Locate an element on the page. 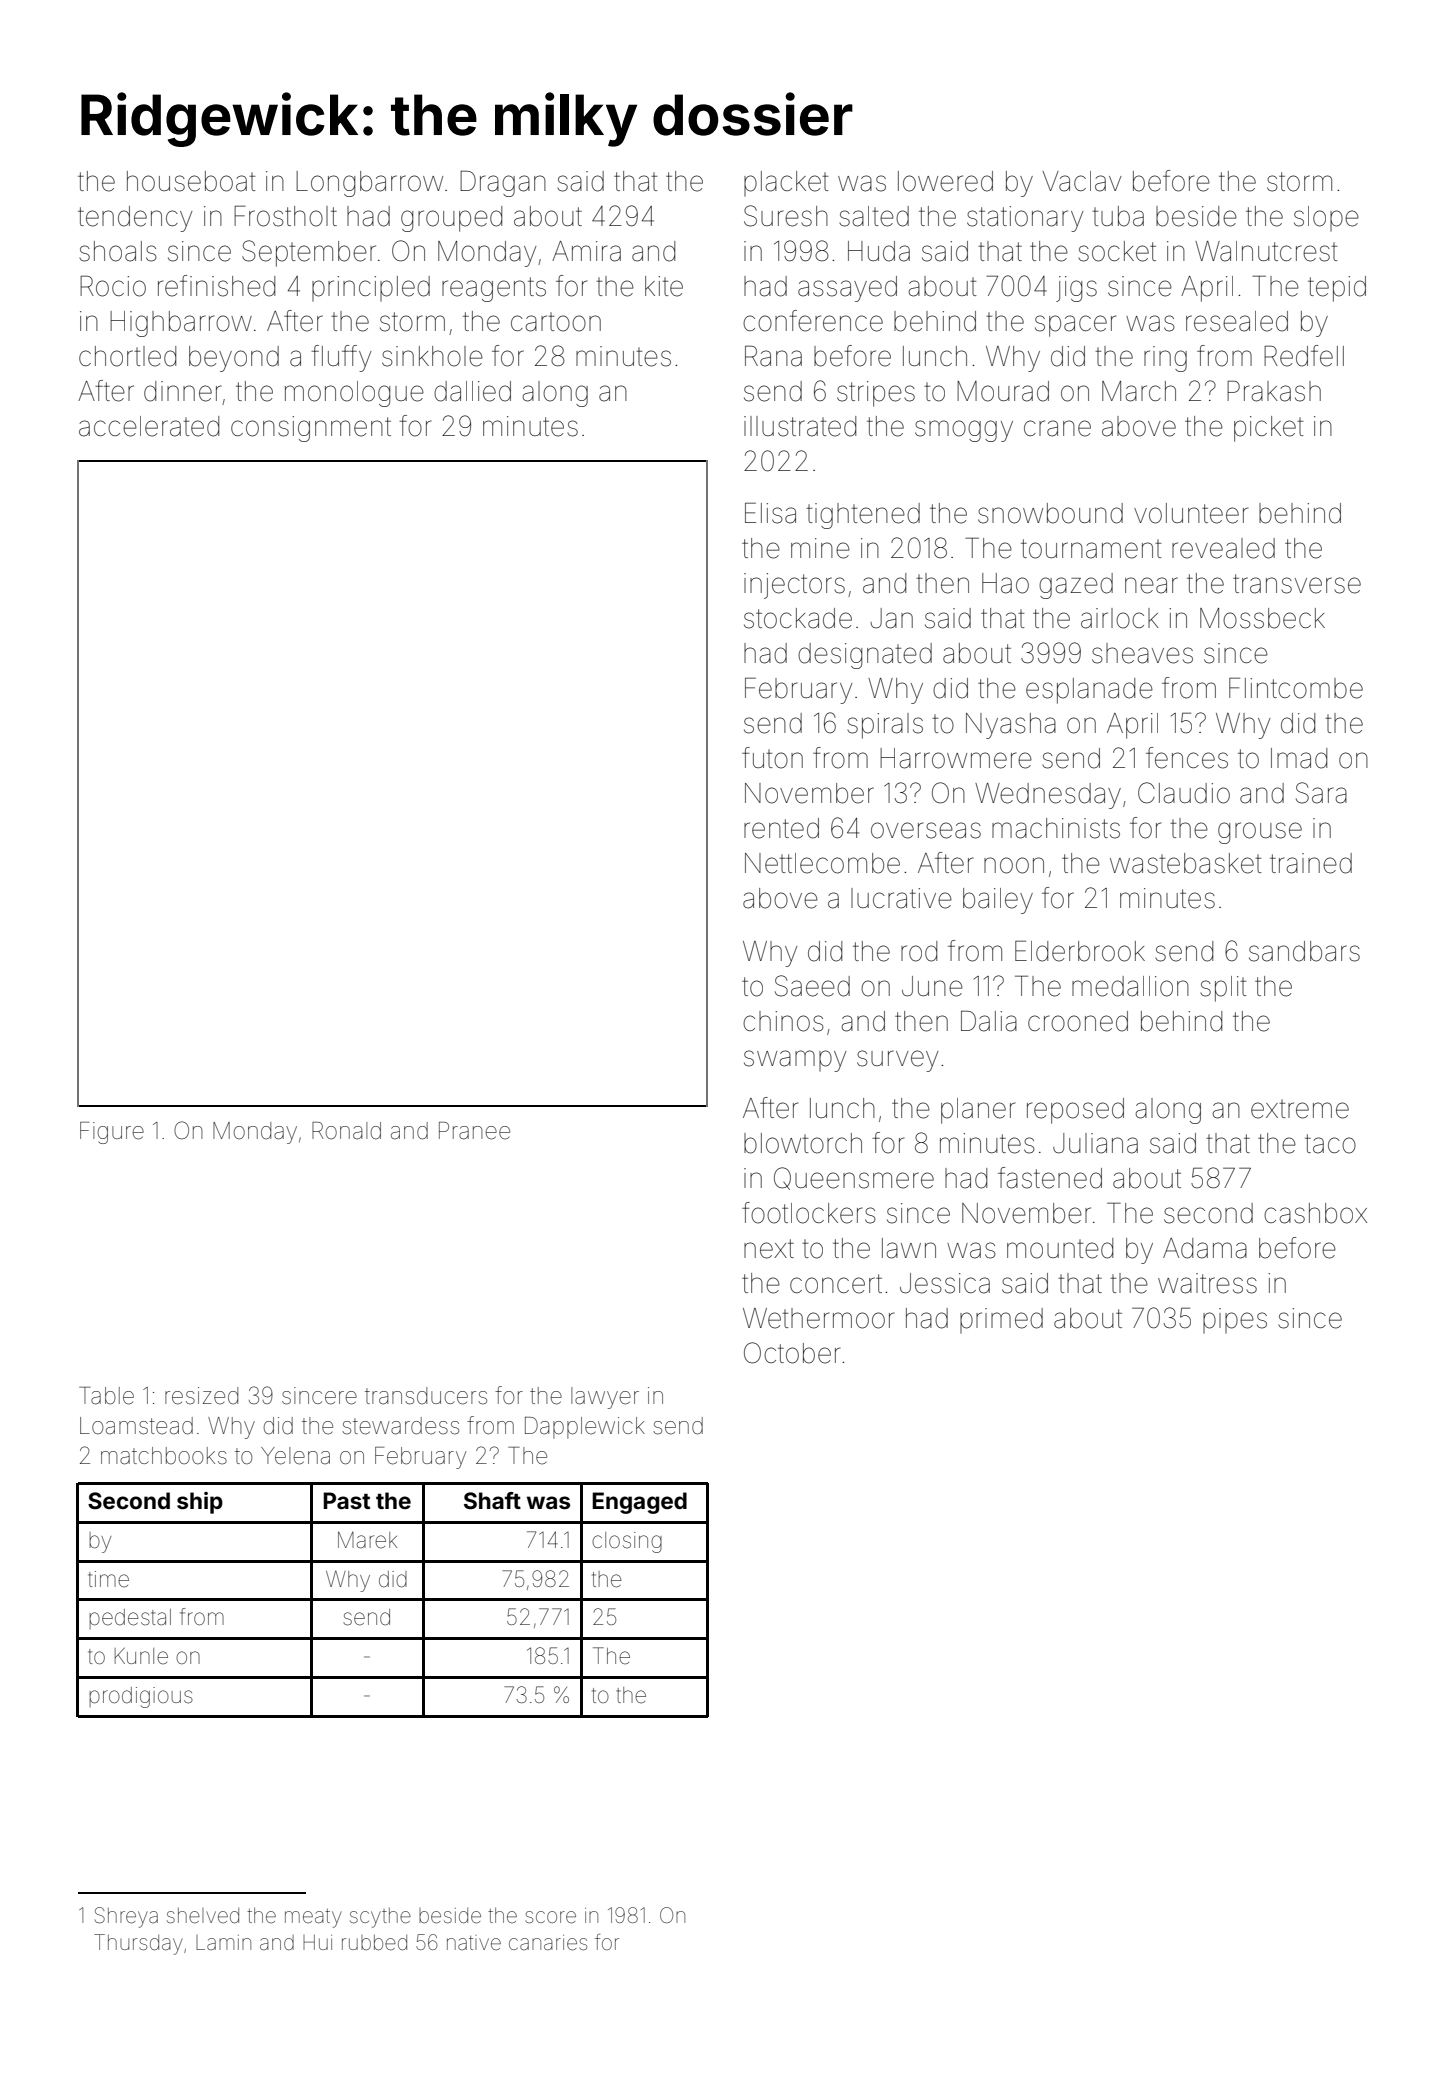  Ronald is located at coordinates (346, 1131).
